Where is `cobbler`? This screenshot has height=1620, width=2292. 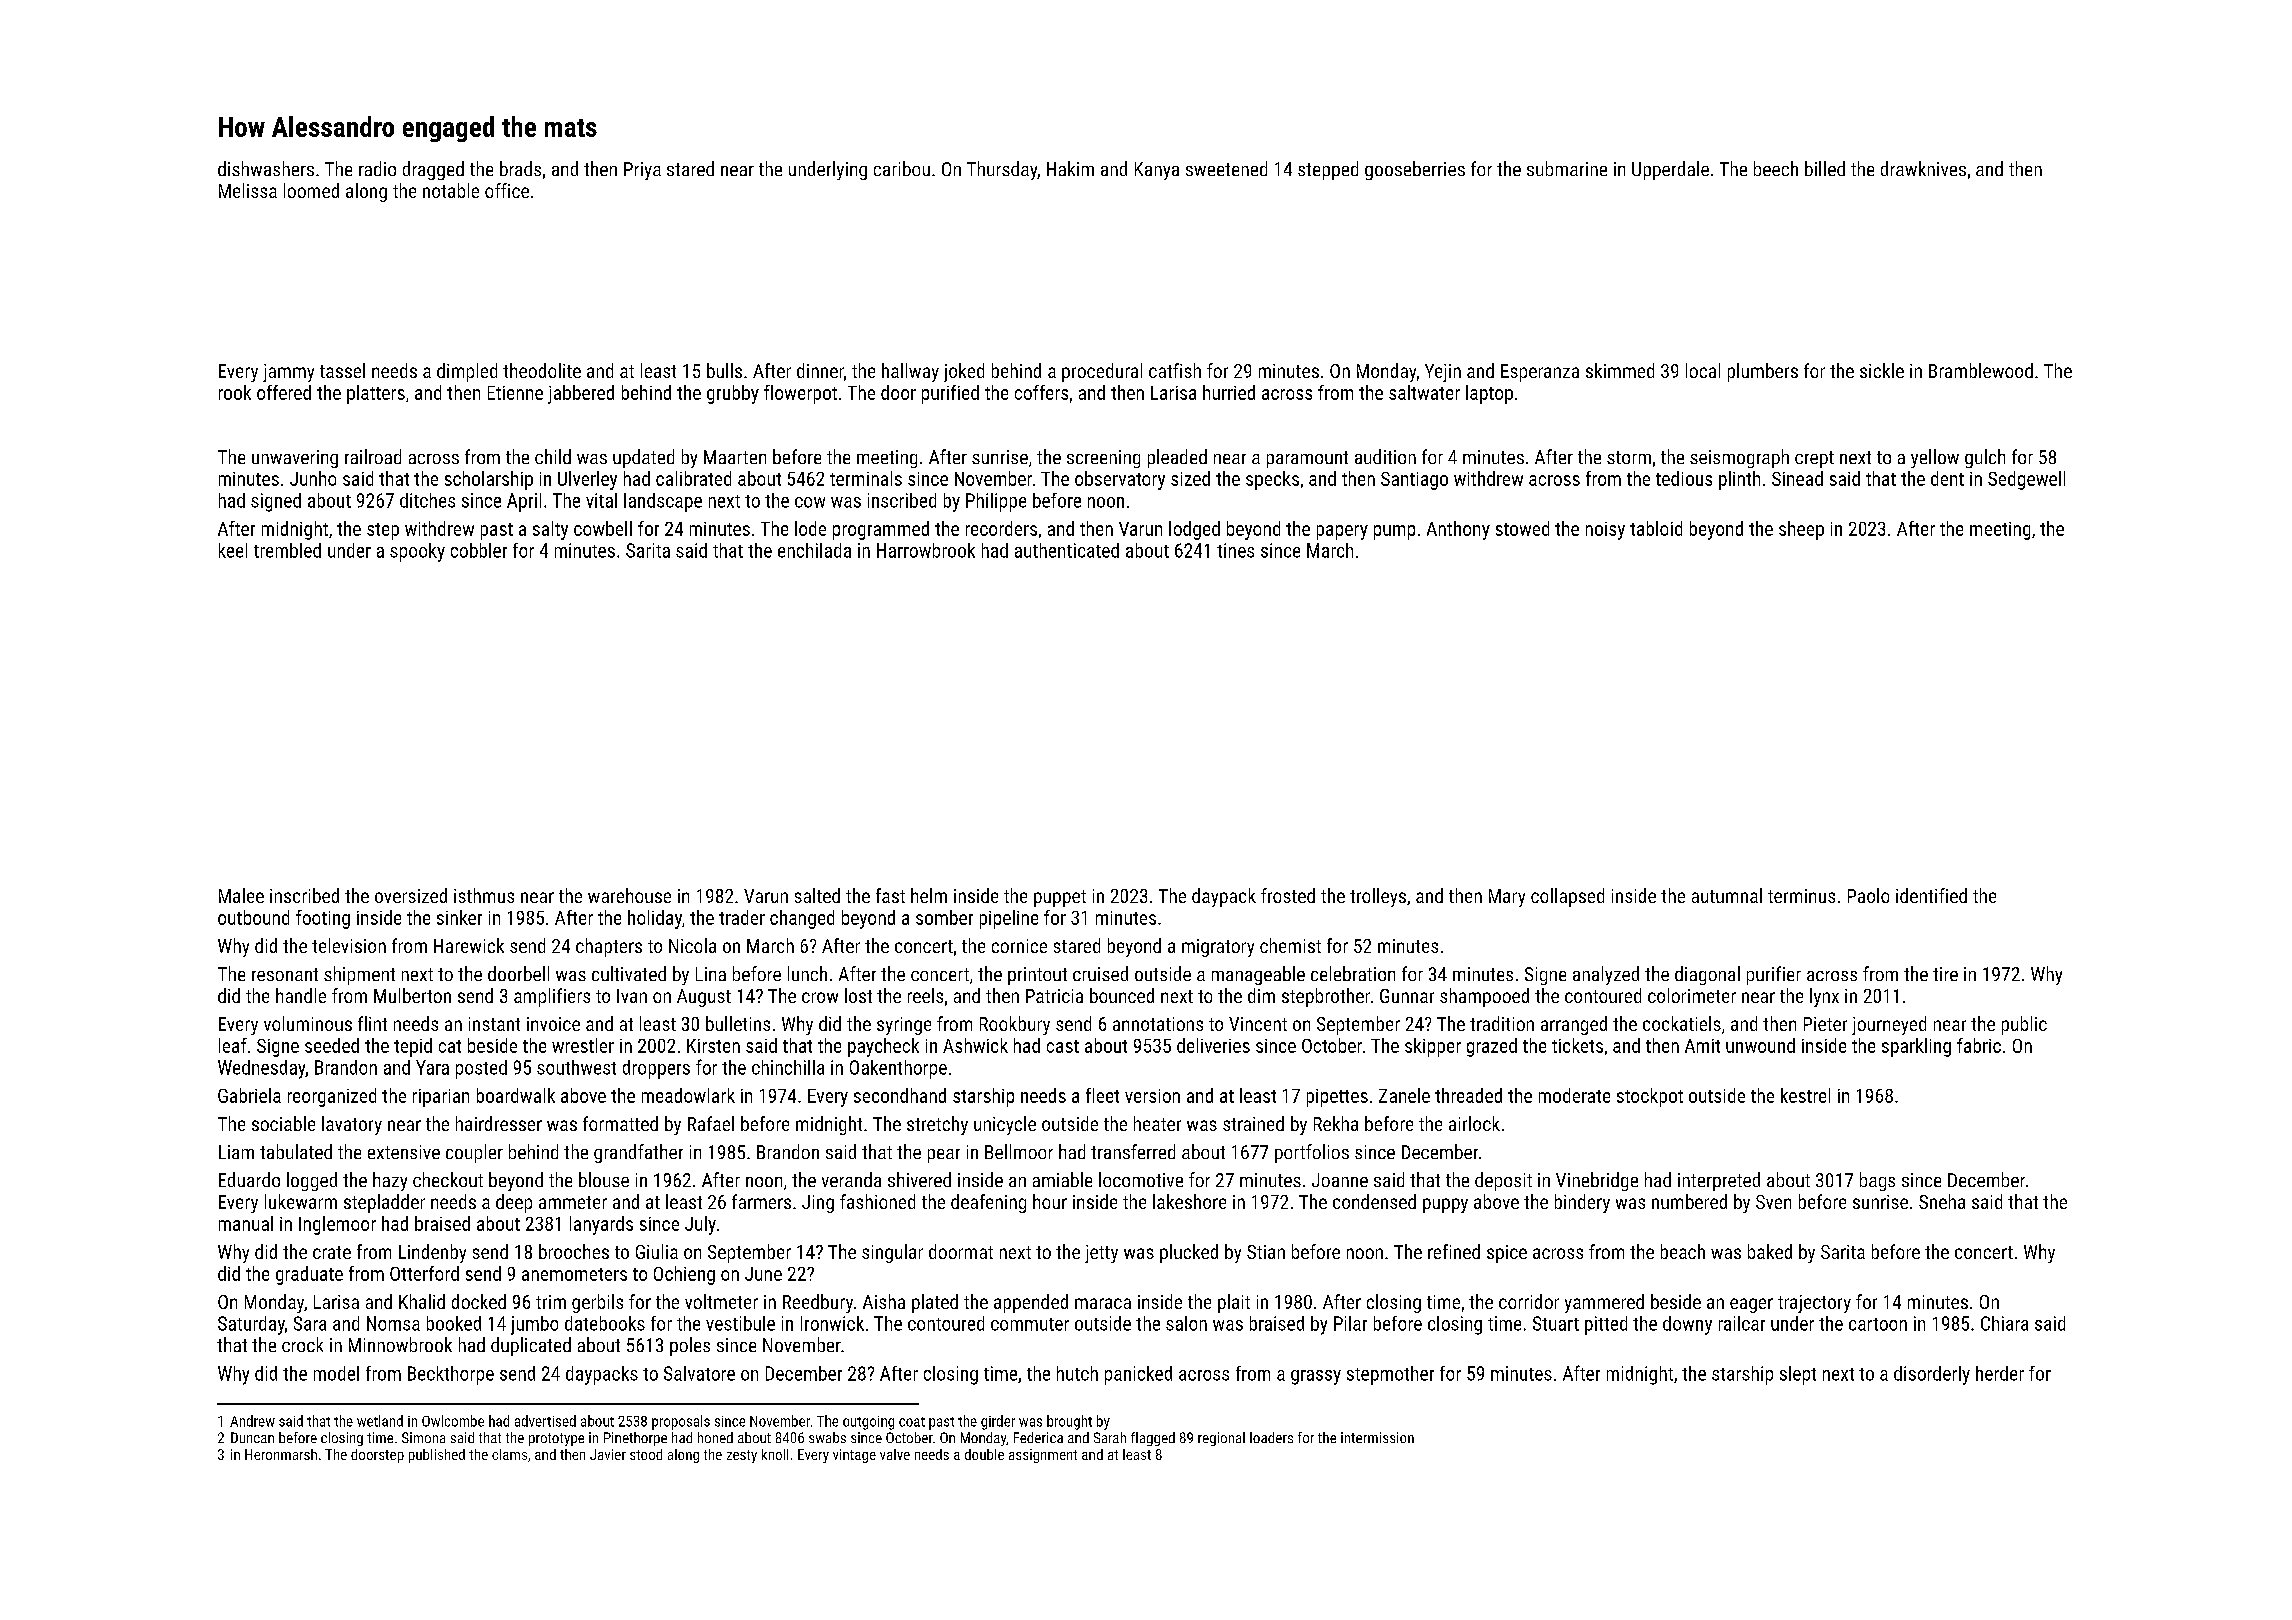 cobbler is located at coordinates (479, 550).
